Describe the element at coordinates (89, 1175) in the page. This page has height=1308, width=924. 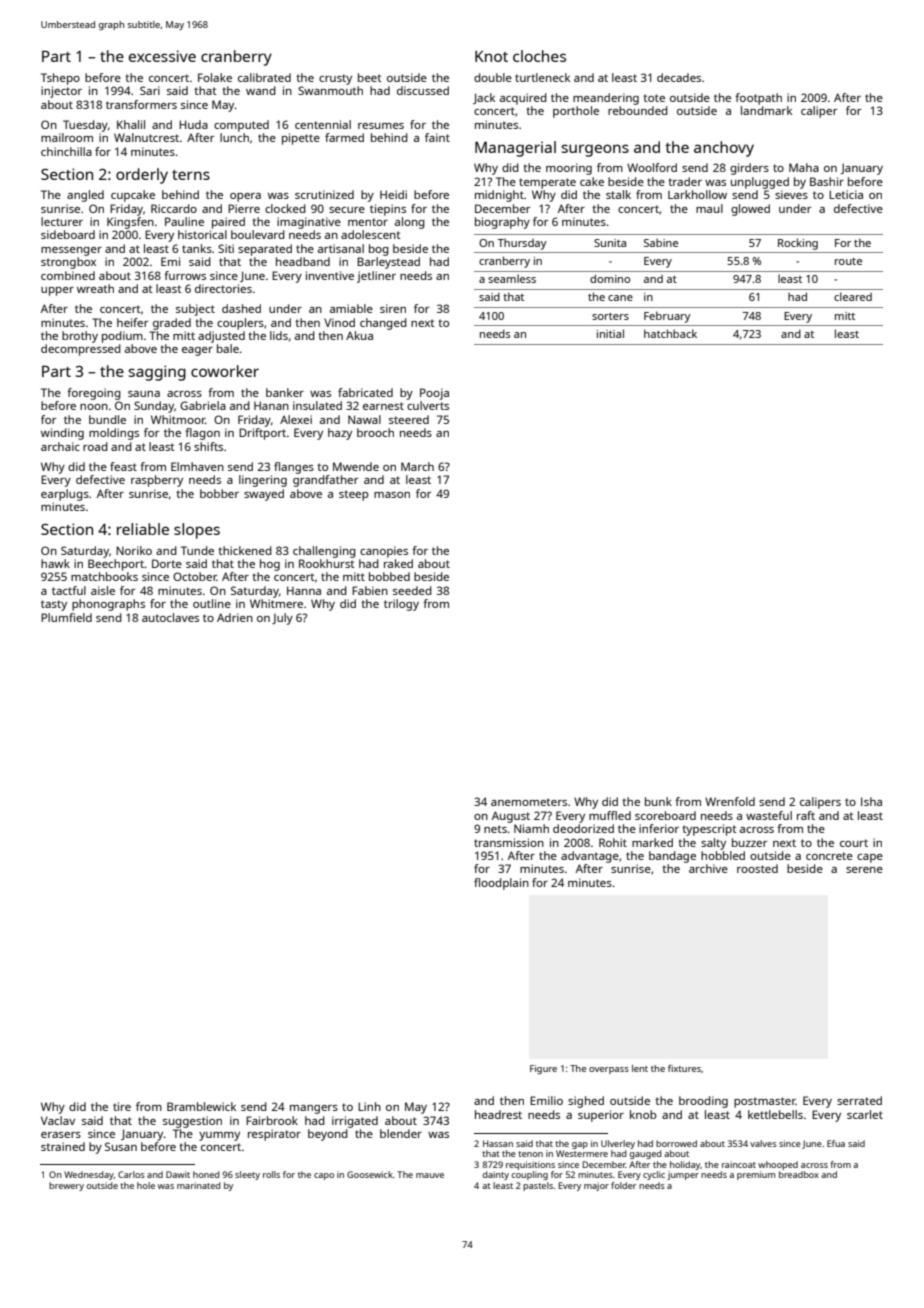
I see `Wednesday` at that location.
